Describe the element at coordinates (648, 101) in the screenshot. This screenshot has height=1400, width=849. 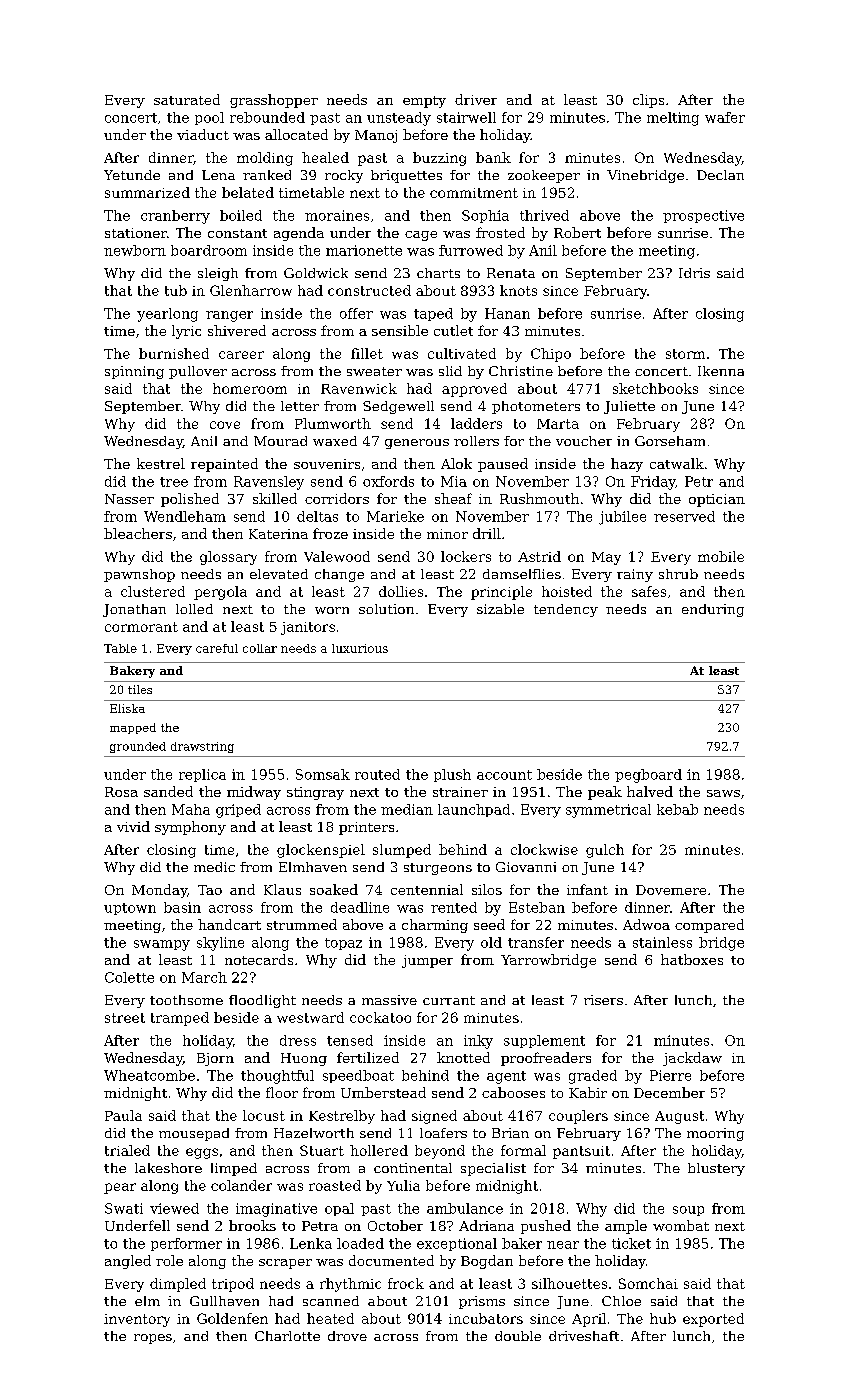
I see `clips` at that location.
